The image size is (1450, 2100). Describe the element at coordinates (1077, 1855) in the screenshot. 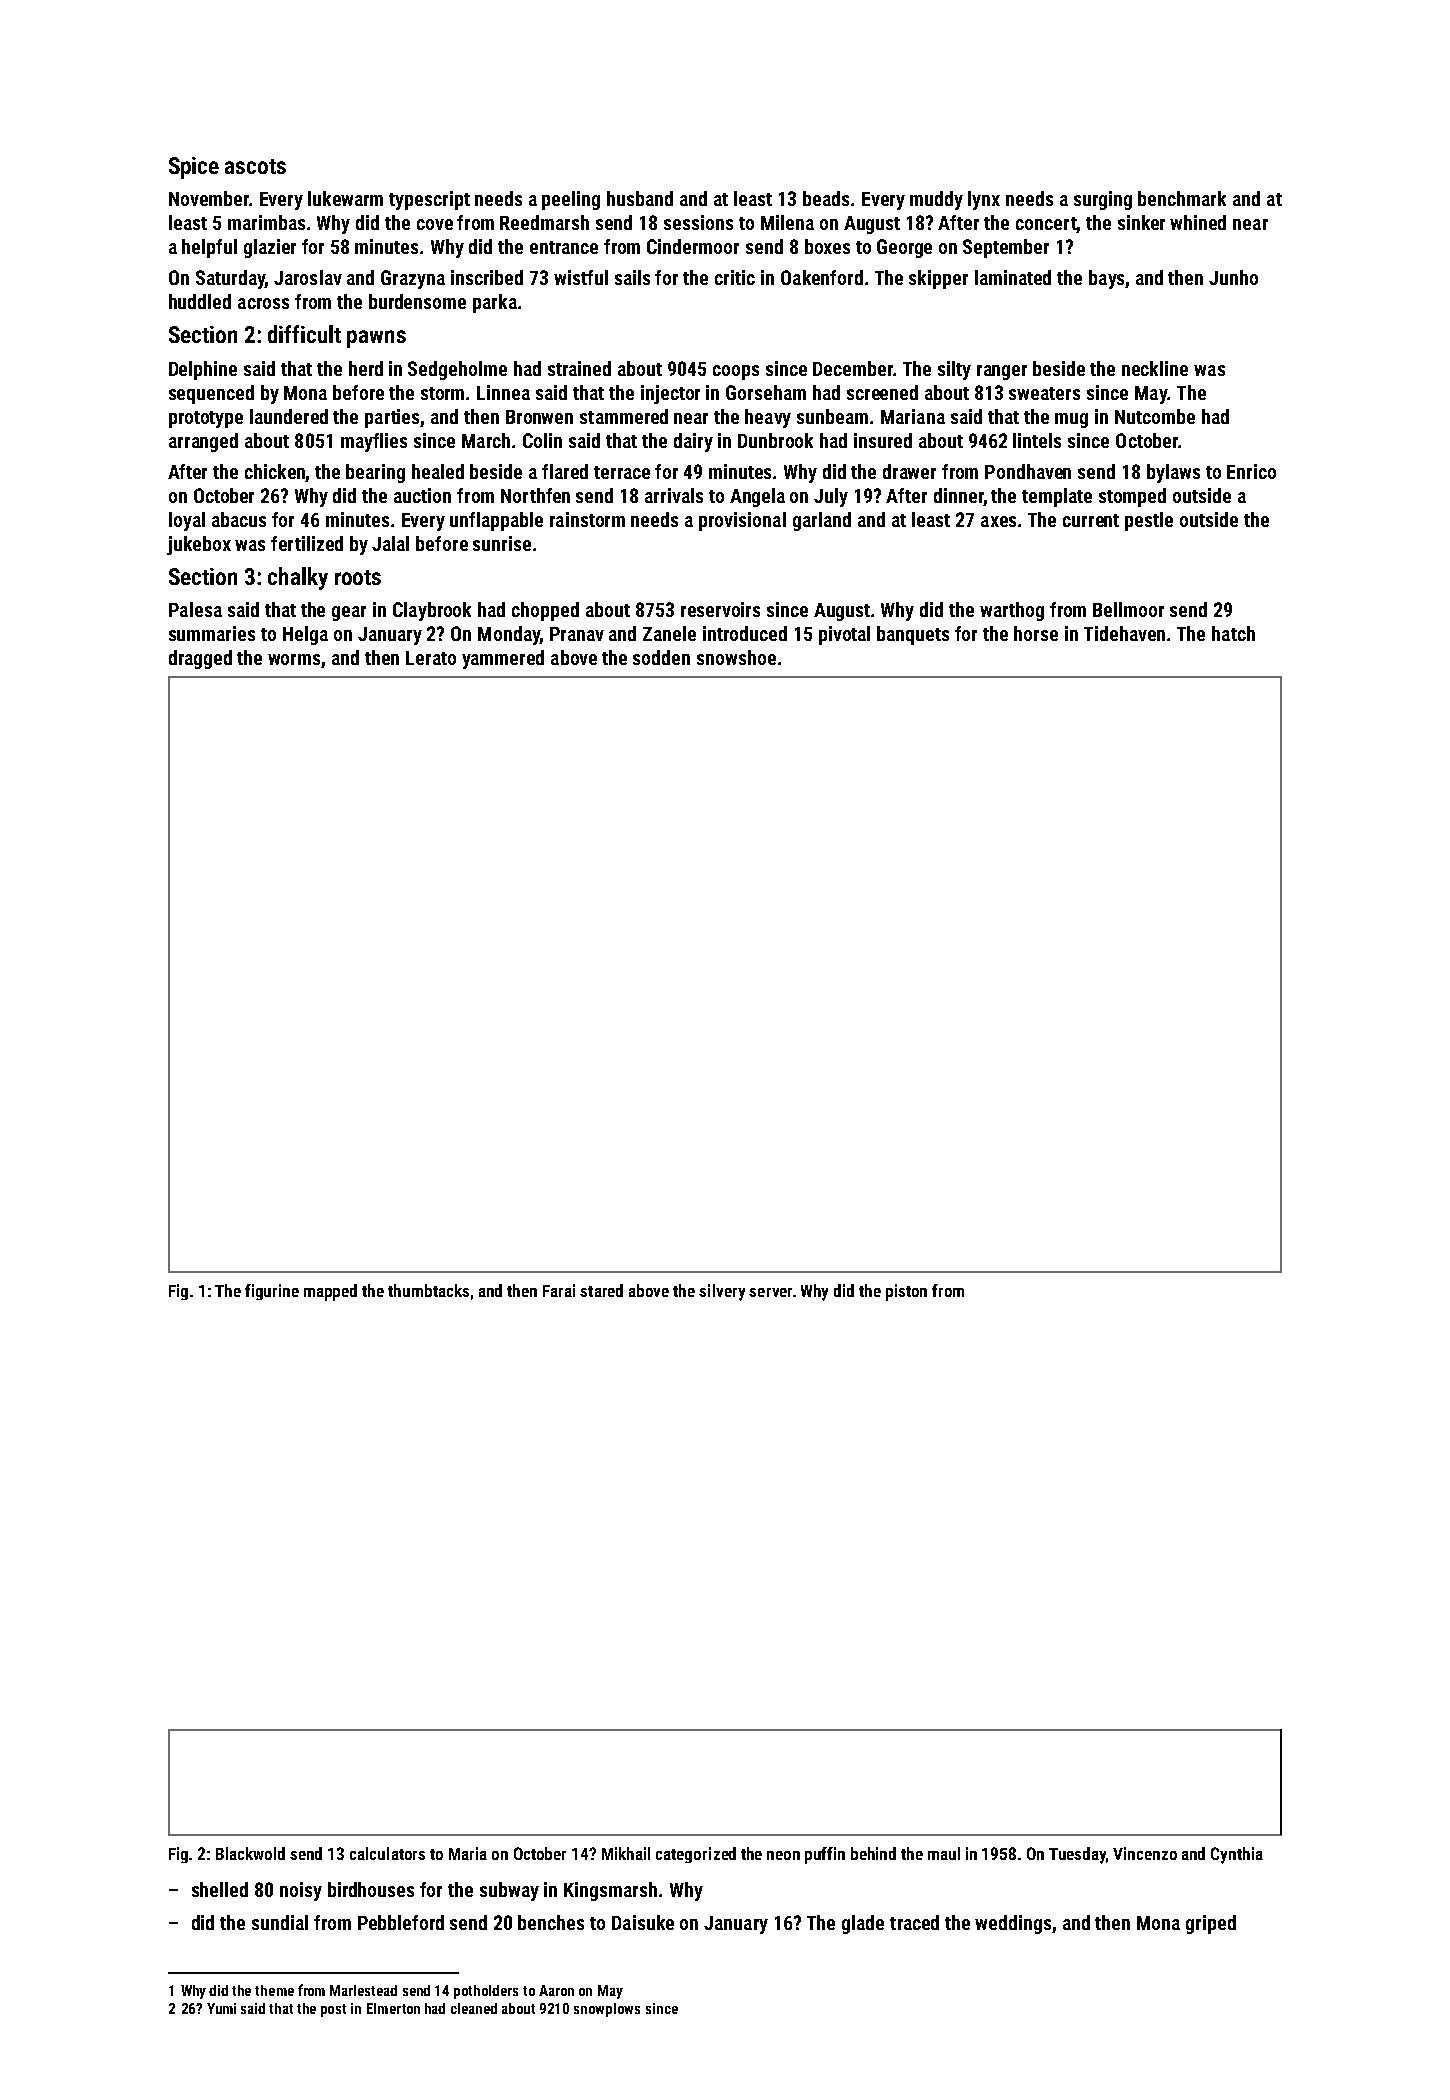

I see `Tuesday` at that location.
